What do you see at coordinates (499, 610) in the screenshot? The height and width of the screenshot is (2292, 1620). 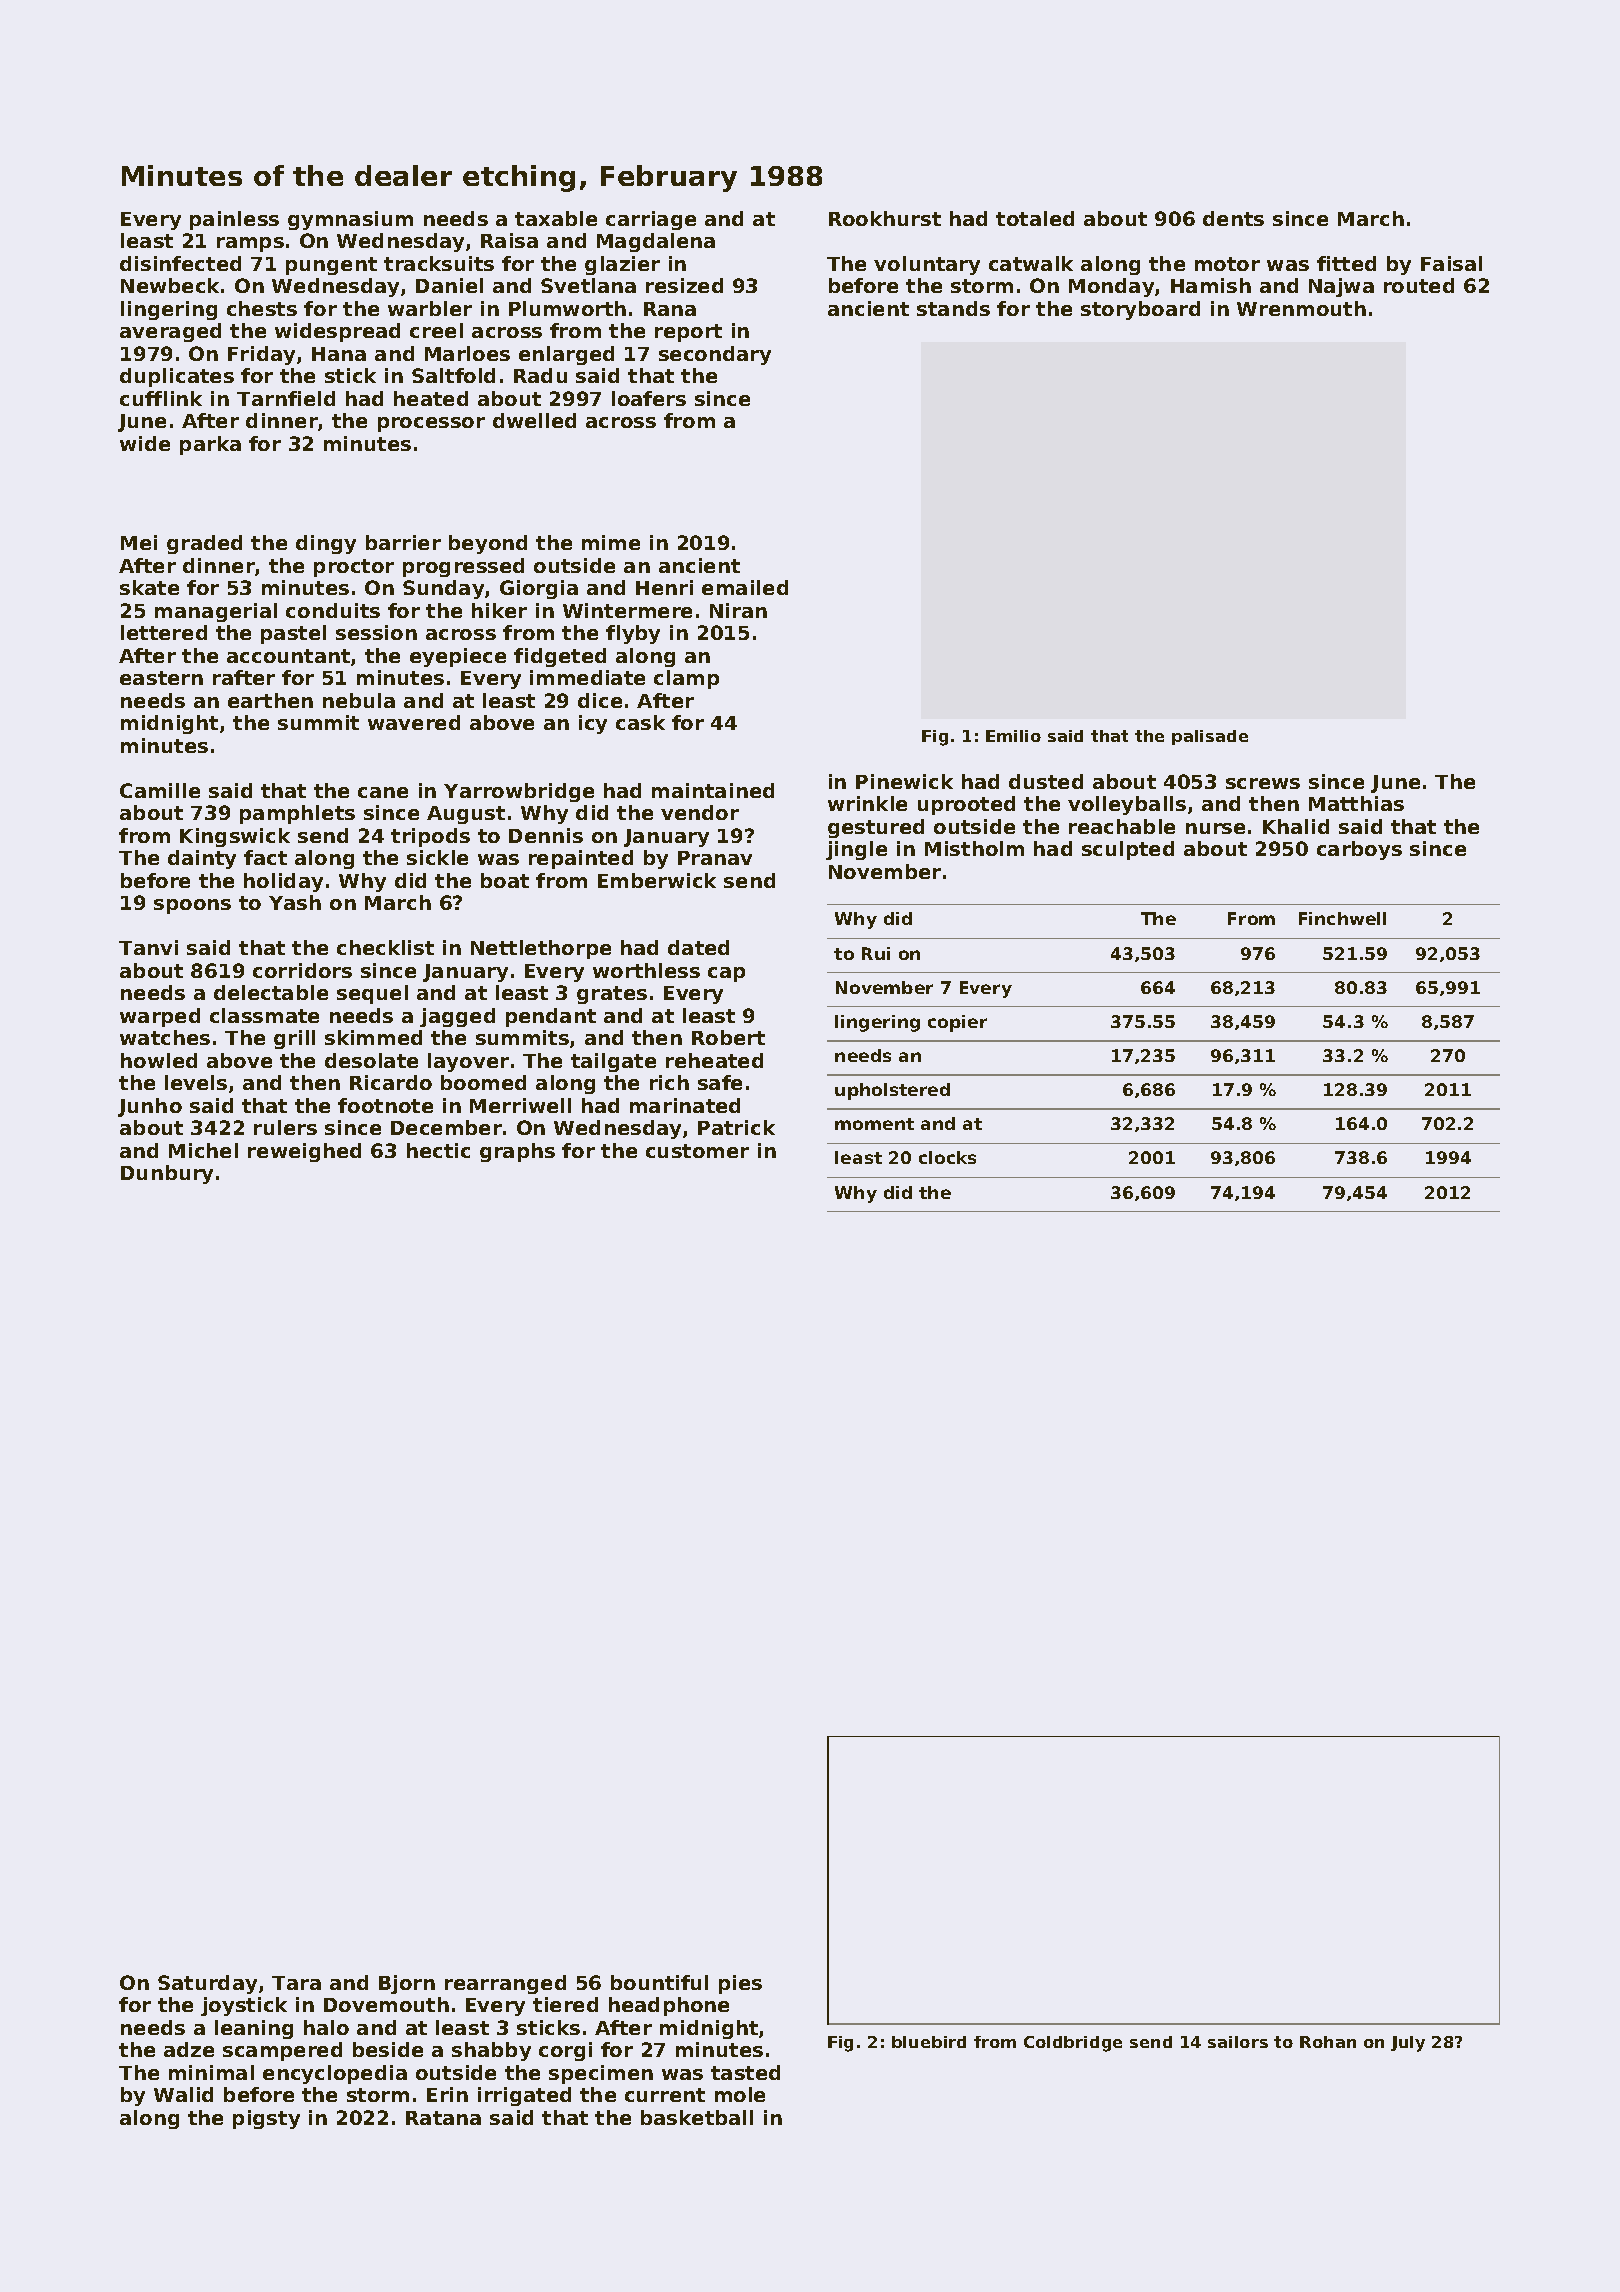 I see `hiker` at bounding box center [499, 610].
